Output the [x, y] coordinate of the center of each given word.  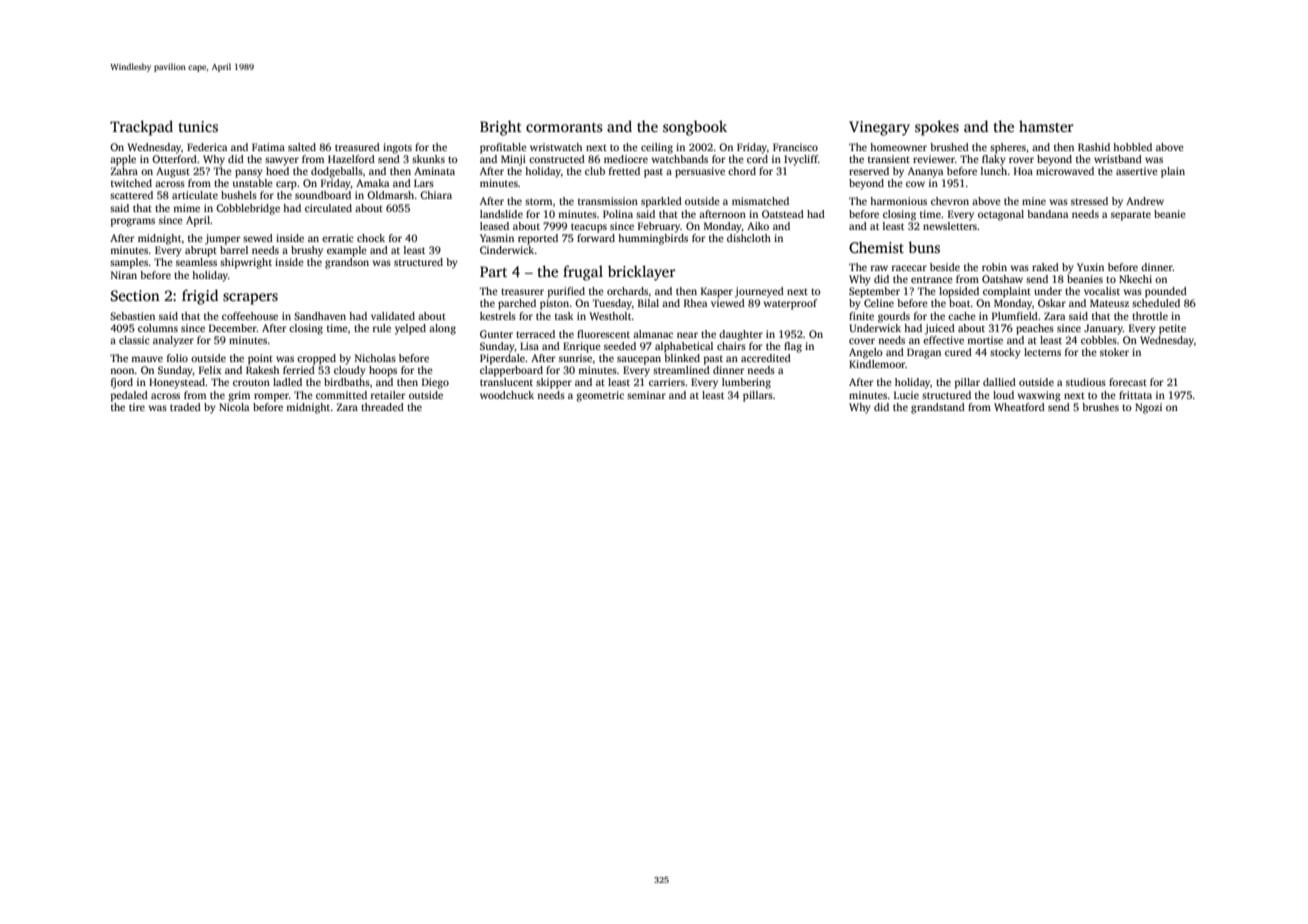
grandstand [938, 408]
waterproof [790, 304]
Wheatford [1019, 407]
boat [960, 303]
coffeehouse [250, 316]
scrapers [250, 299]
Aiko [758, 226]
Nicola [234, 407]
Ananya [925, 172]
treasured [357, 147]
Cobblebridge [248, 209]
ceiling [657, 148]
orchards [627, 291]
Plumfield [1015, 316]
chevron [950, 201]
